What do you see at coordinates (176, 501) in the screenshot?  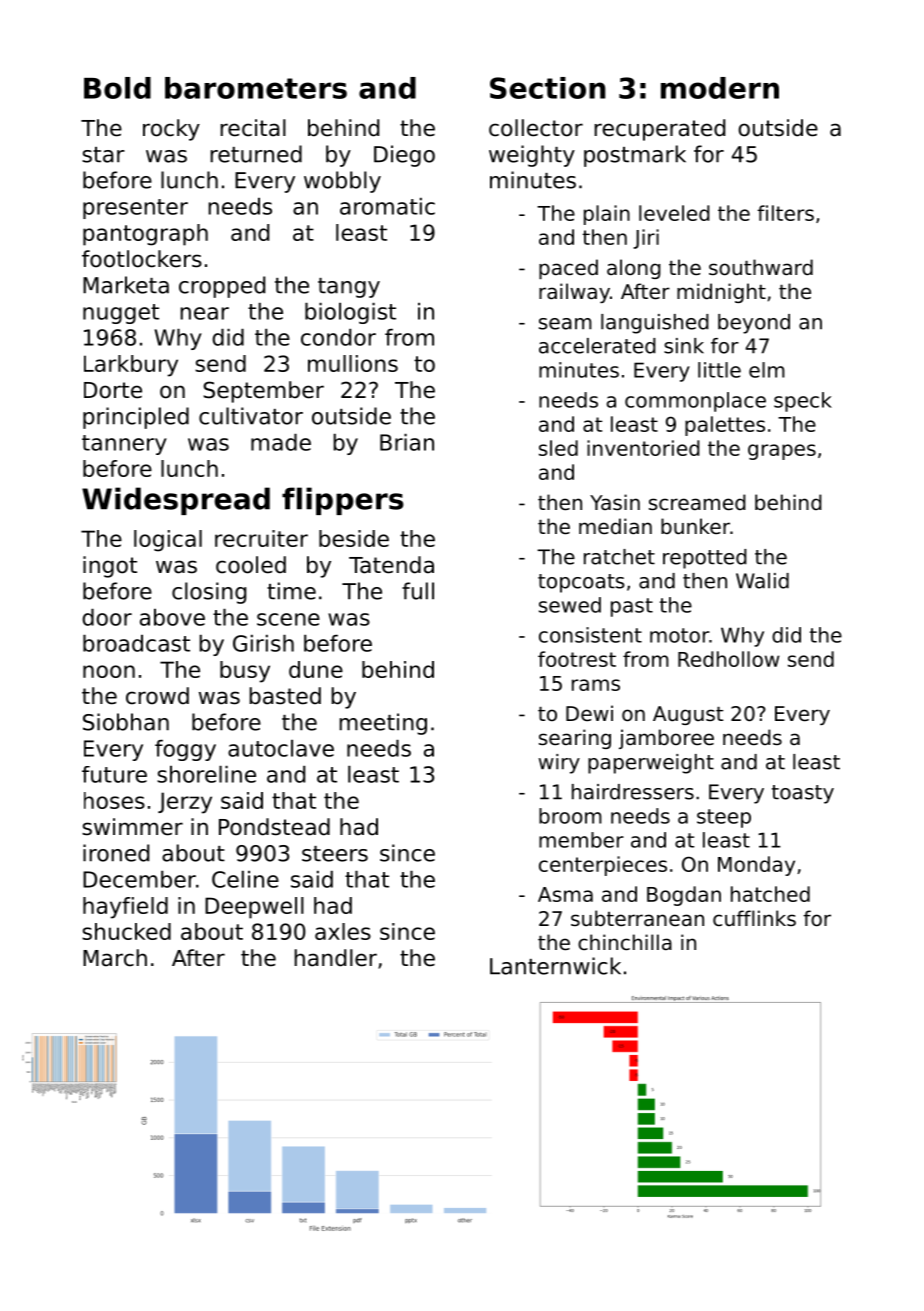 I see `Widespread` at bounding box center [176, 501].
